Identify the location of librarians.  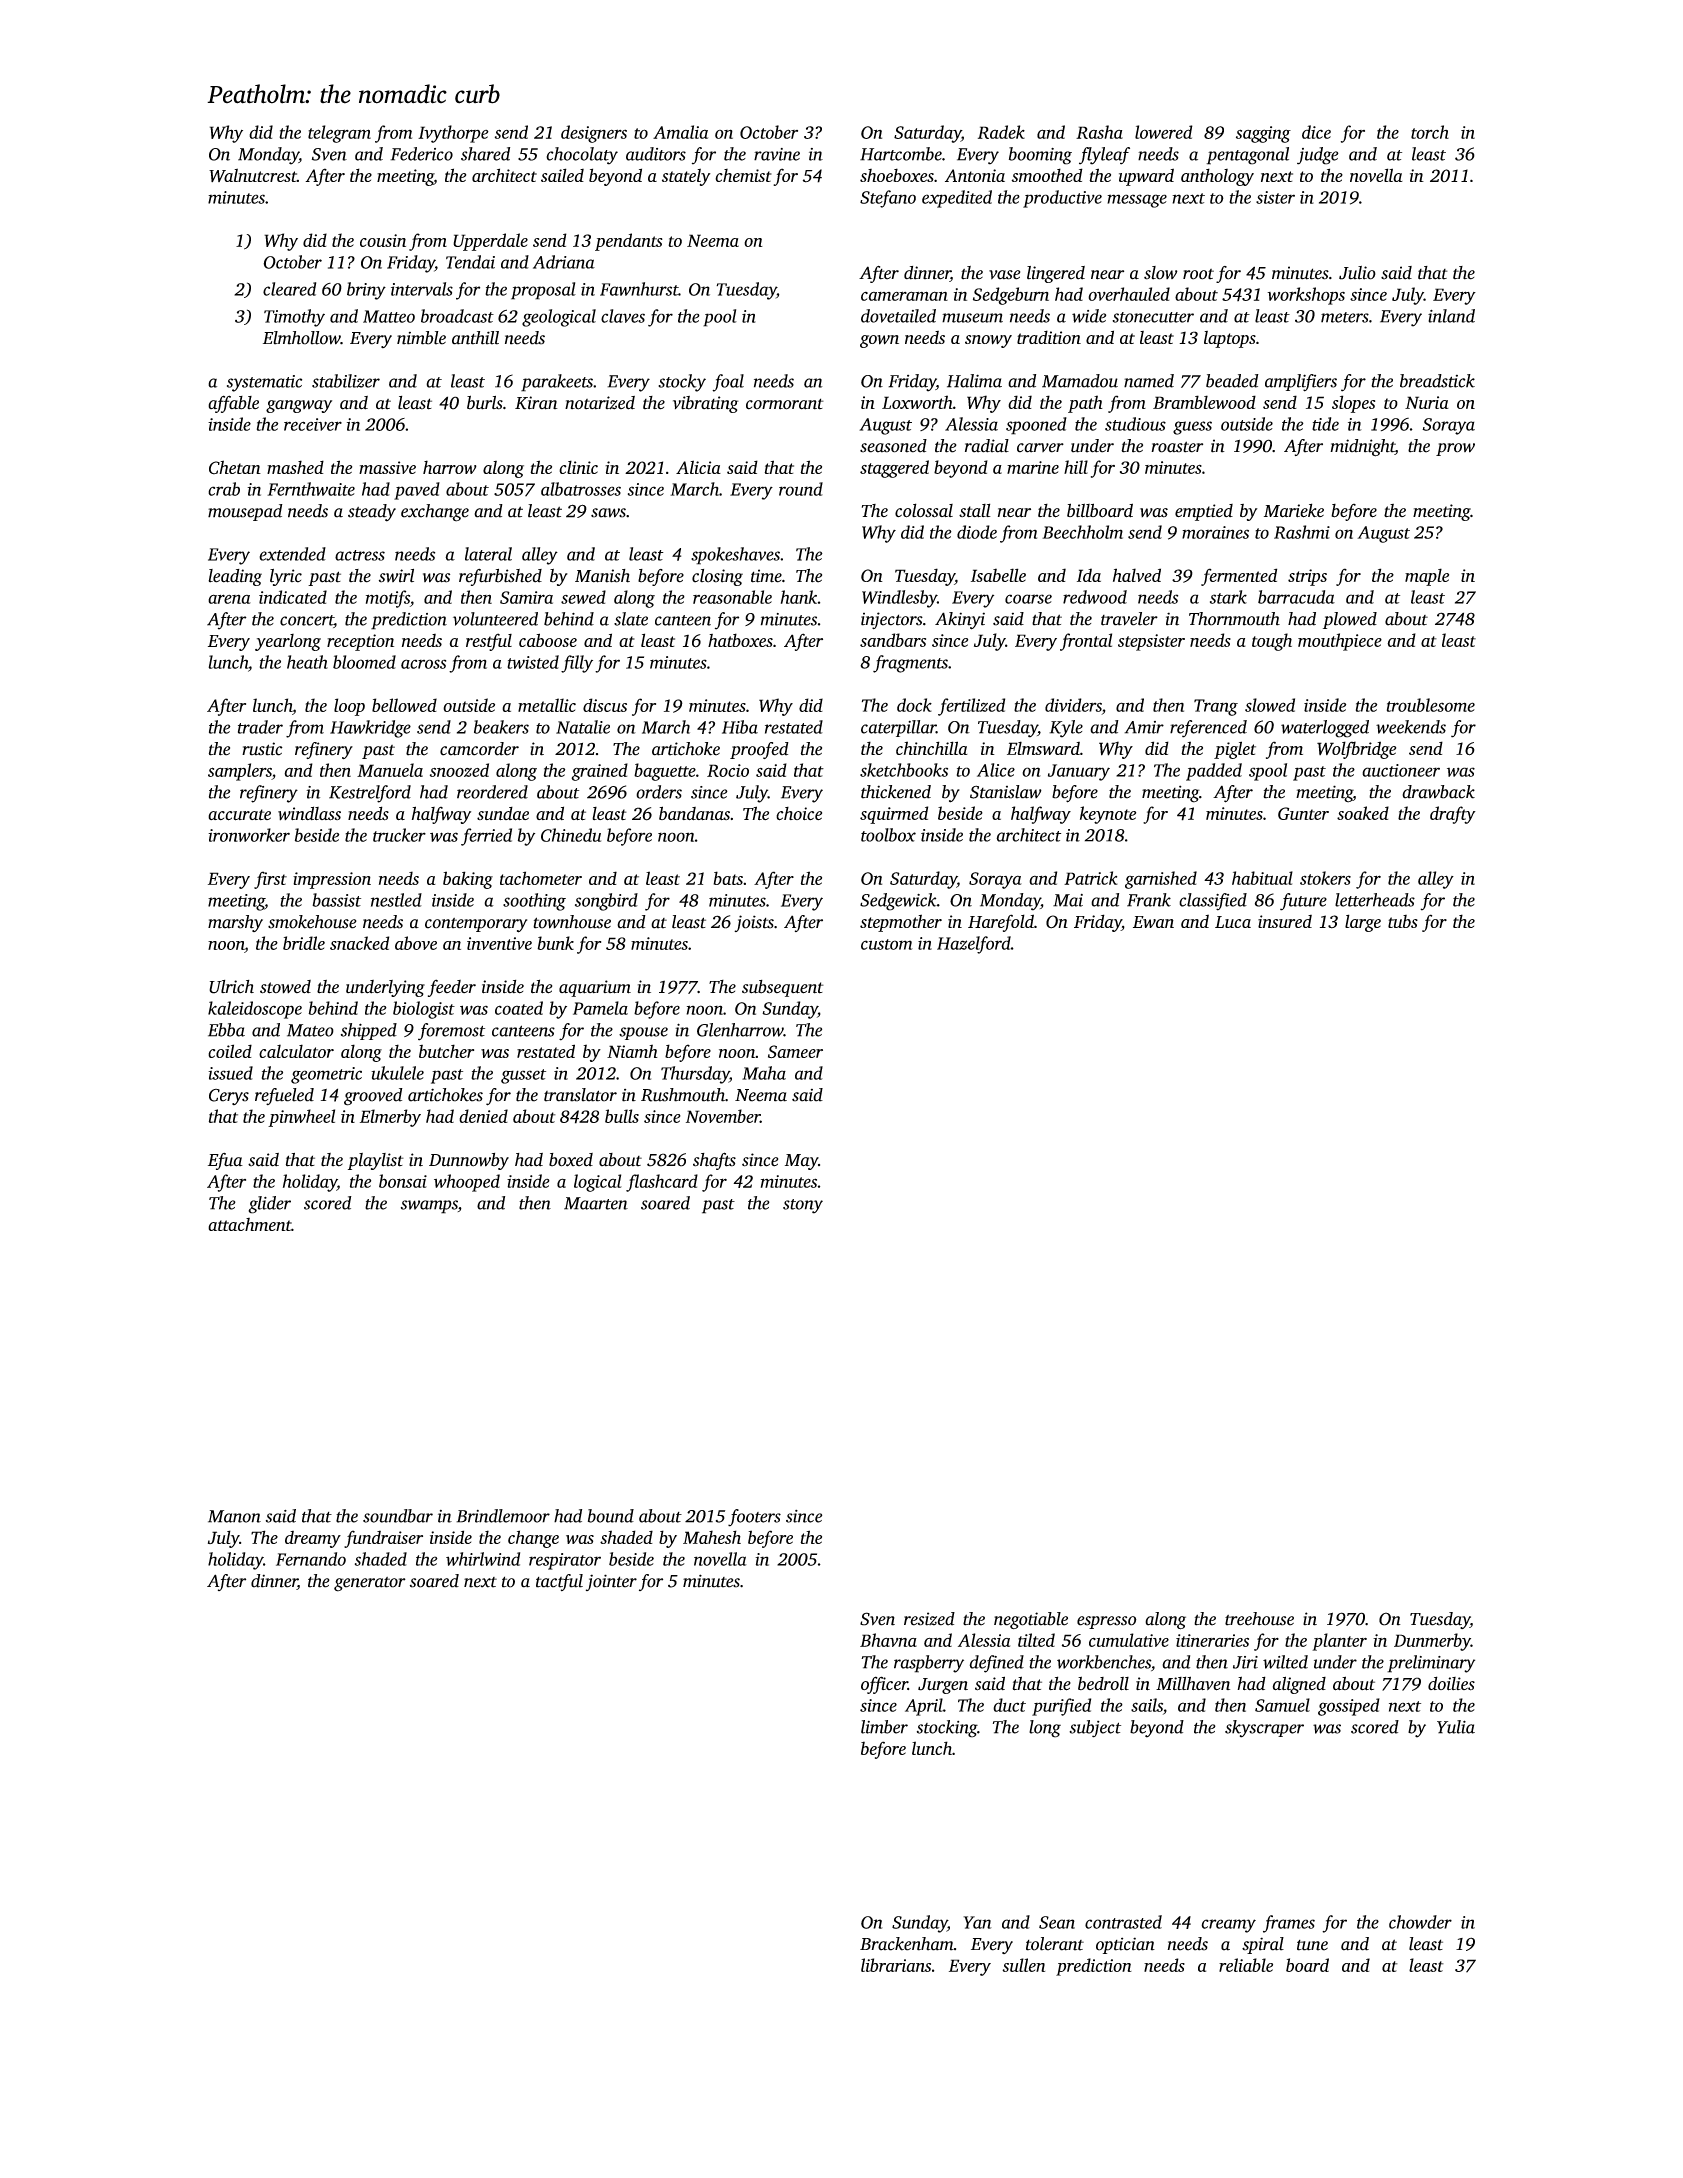
(896, 1965).
